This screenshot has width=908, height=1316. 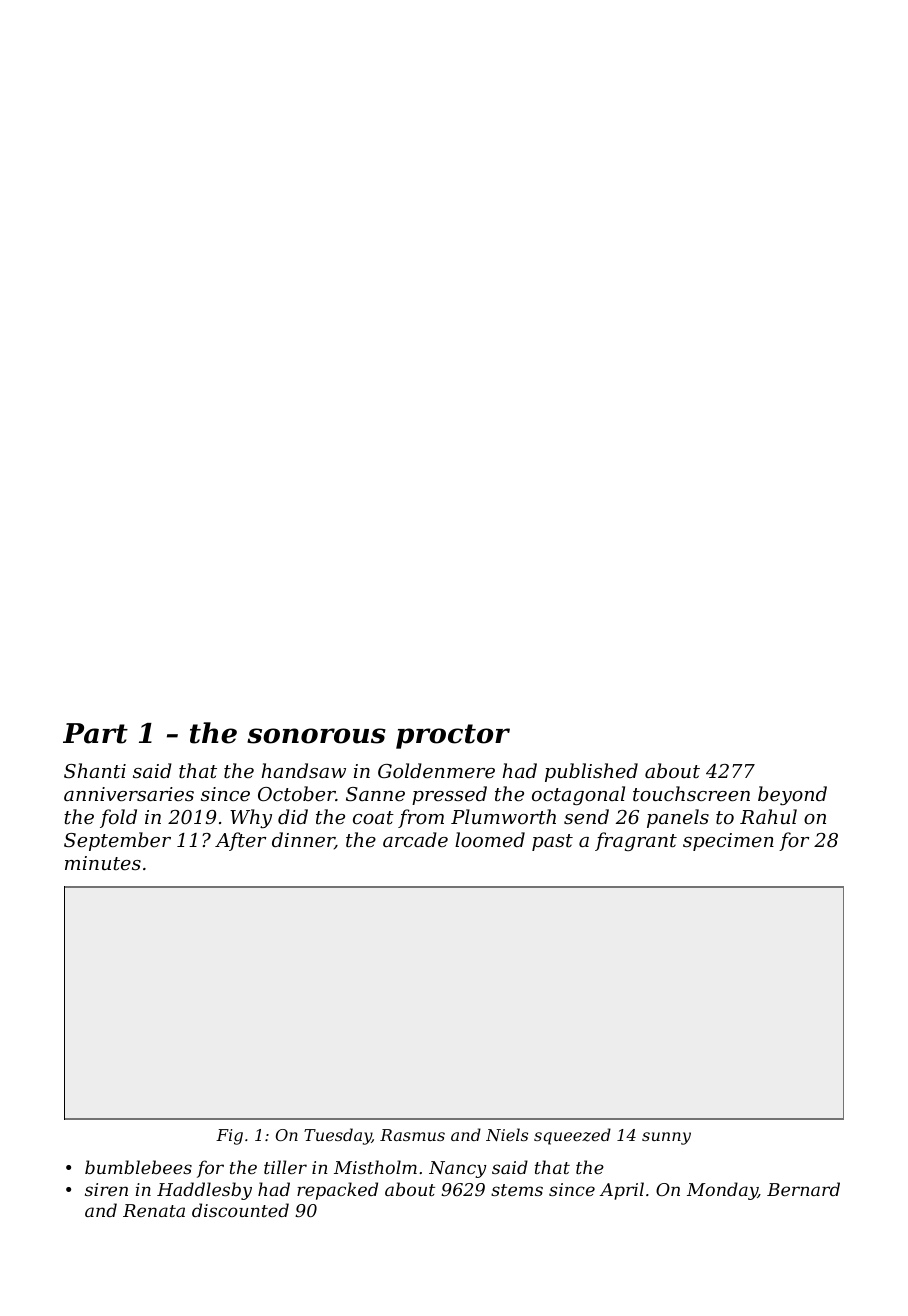 What do you see at coordinates (412, 1135) in the screenshot?
I see `Rasmus` at bounding box center [412, 1135].
